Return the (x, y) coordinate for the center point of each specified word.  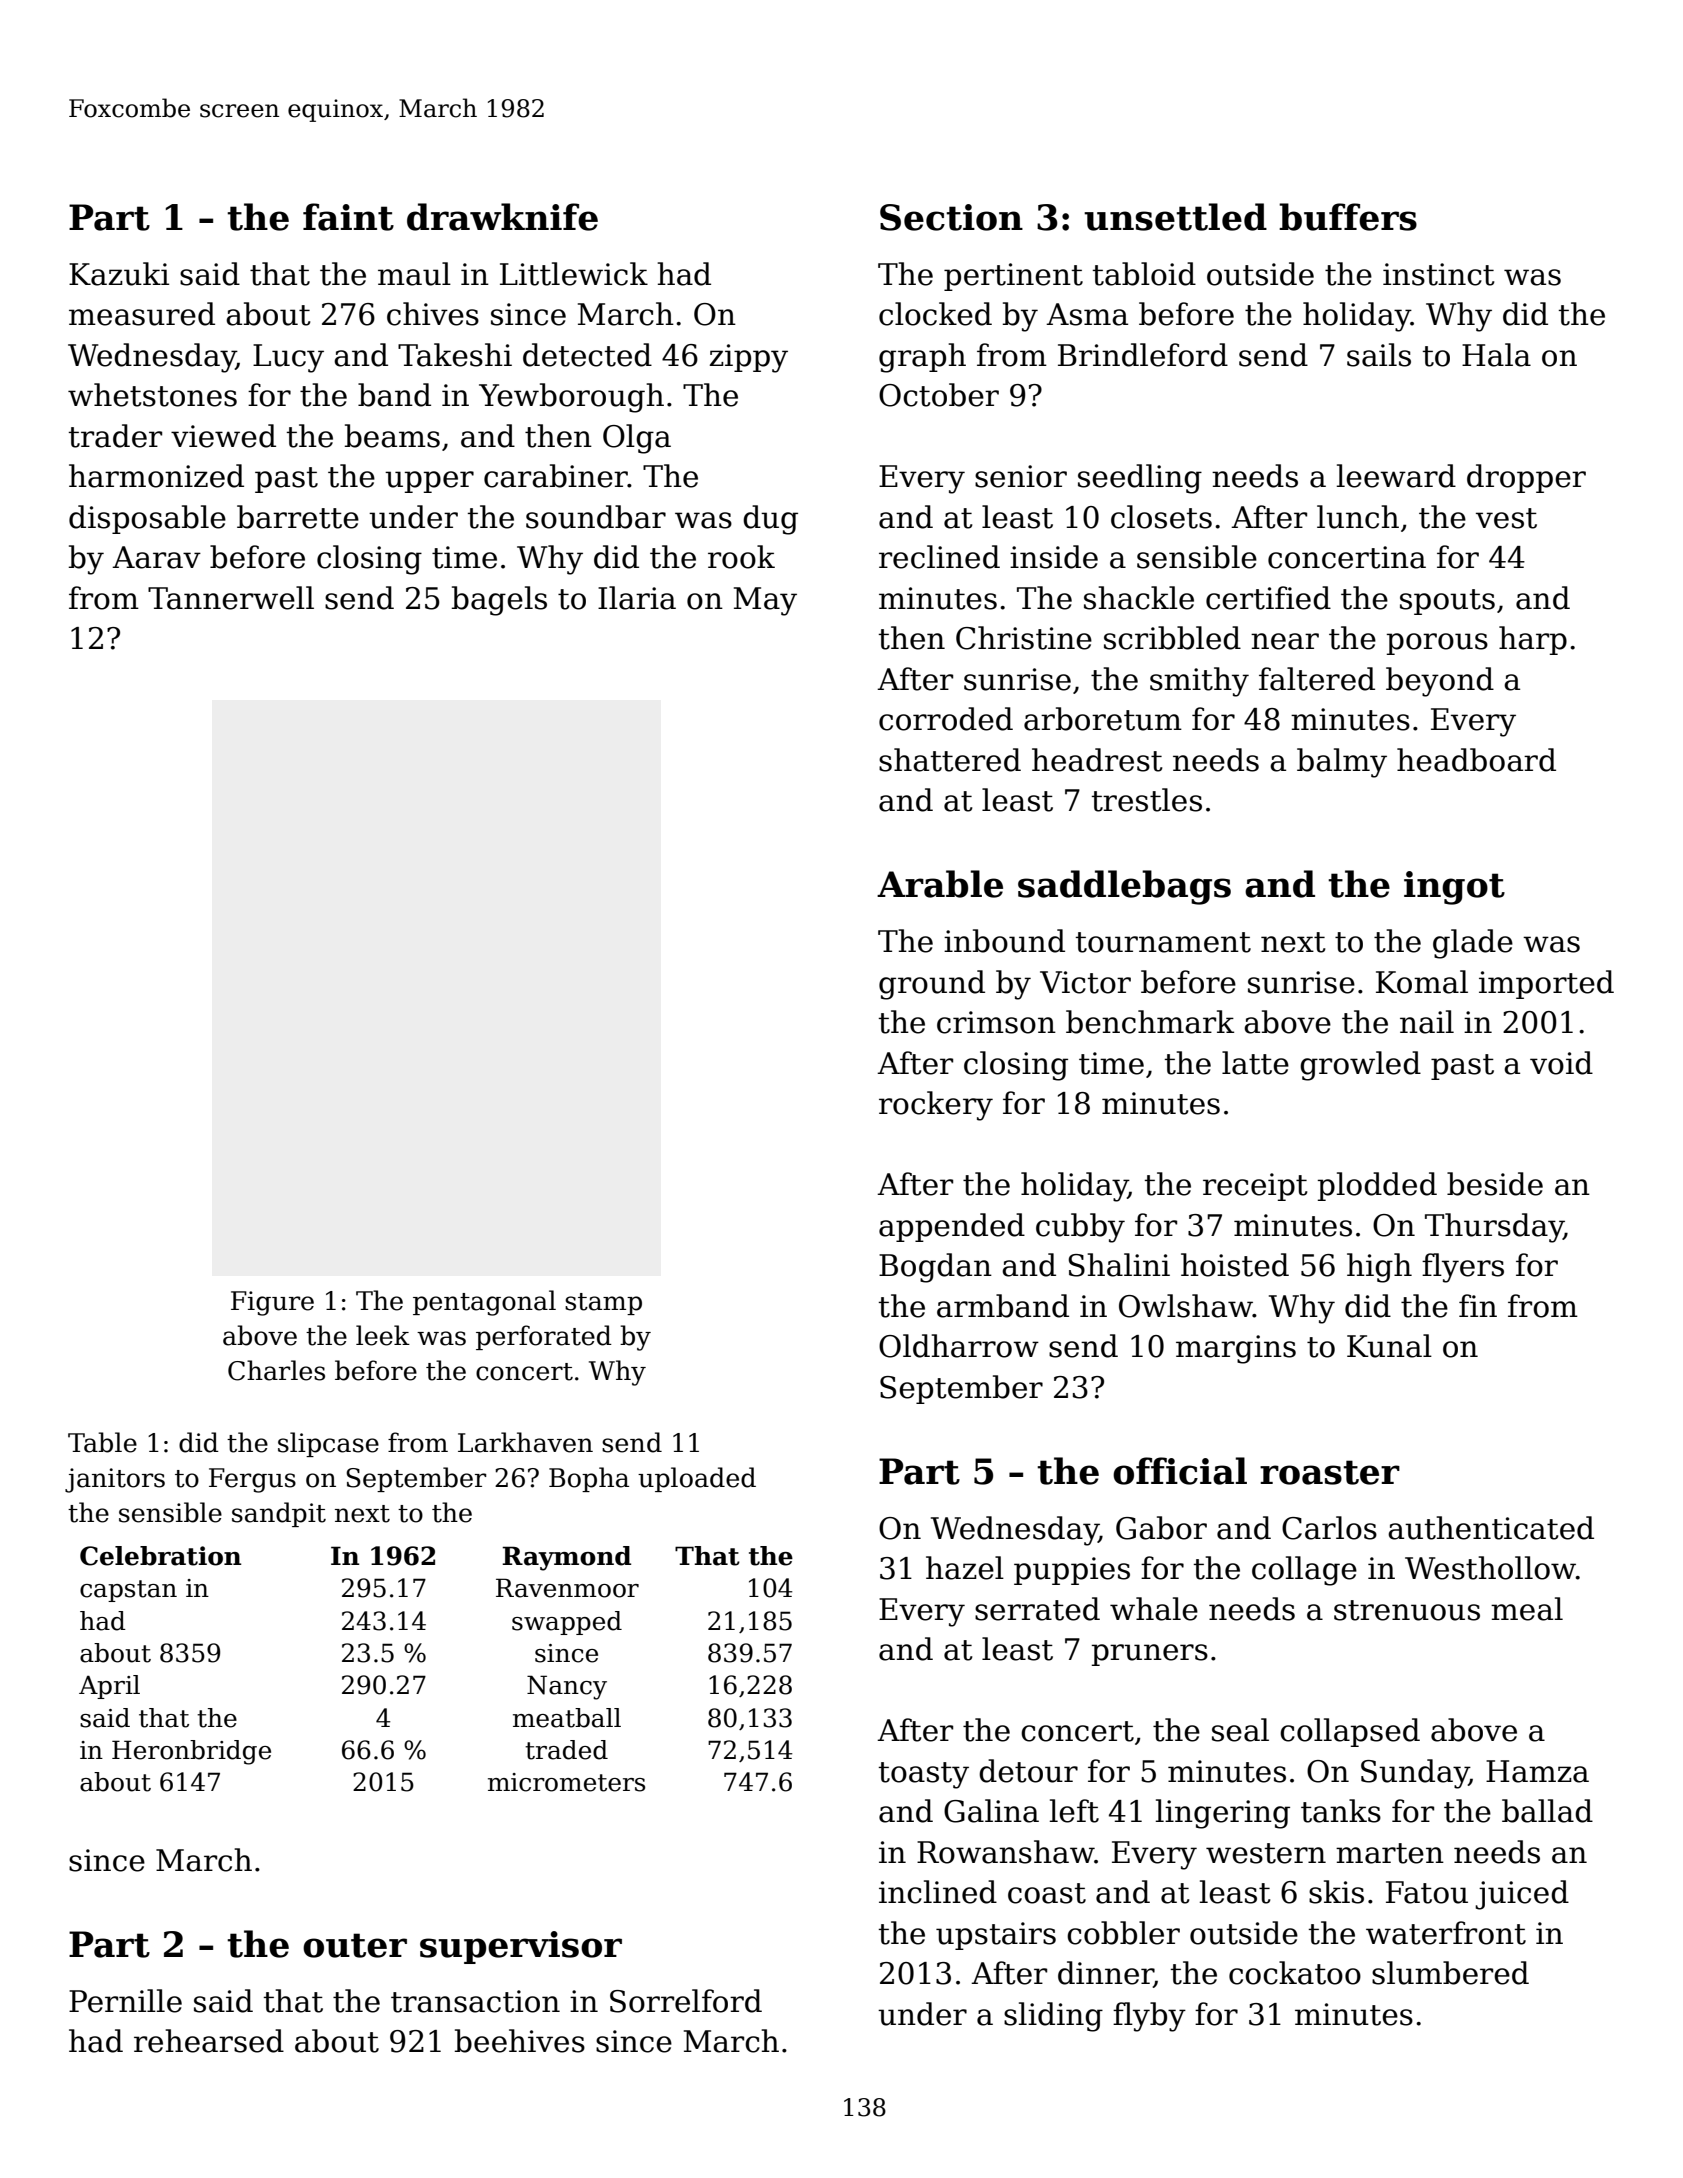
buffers (1348, 217)
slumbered (1450, 1973)
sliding (1053, 2017)
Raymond (566, 1558)
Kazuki (119, 274)
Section (951, 217)
